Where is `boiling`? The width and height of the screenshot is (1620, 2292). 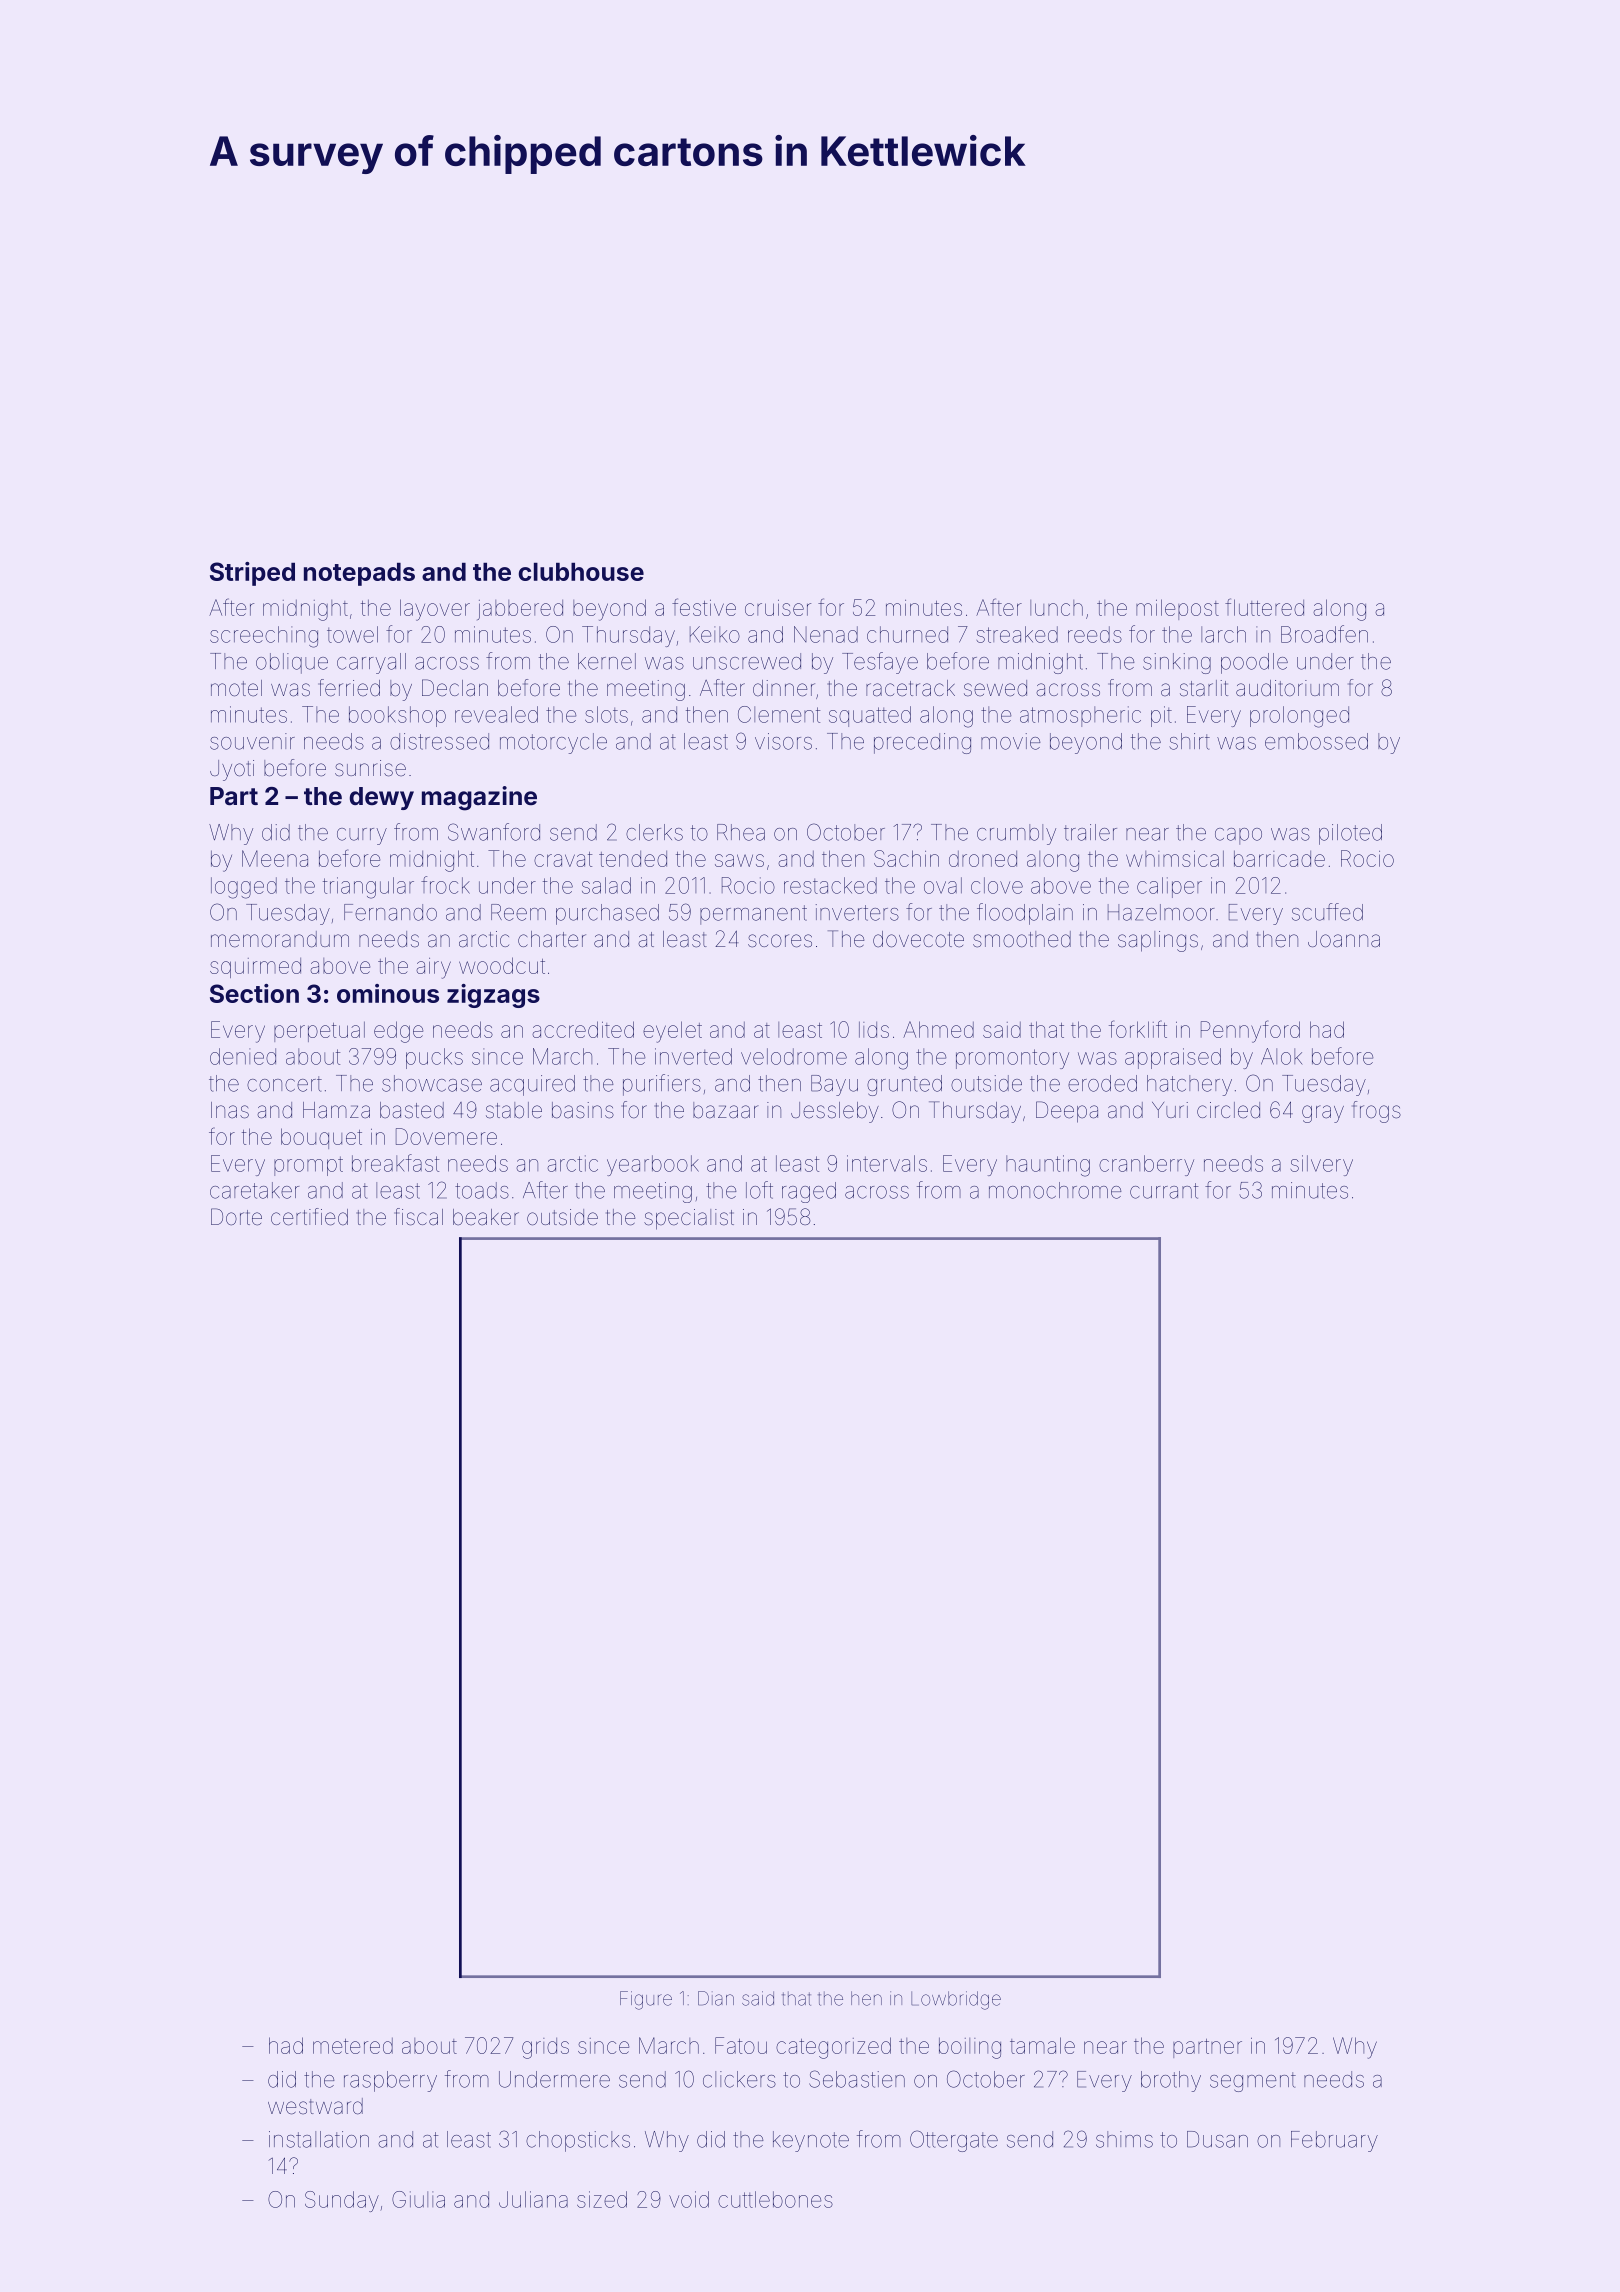 boiling is located at coordinates (970, 2048).
